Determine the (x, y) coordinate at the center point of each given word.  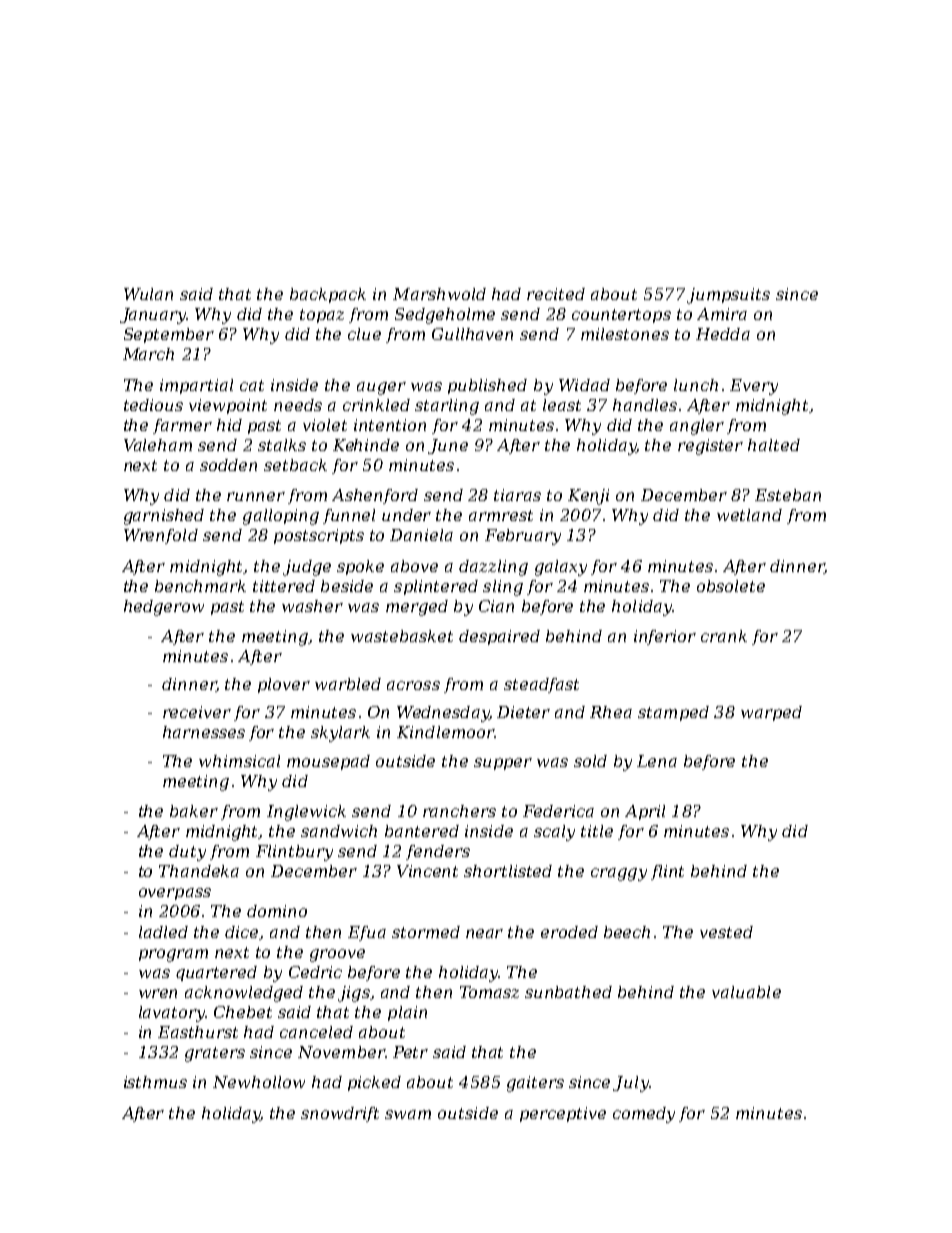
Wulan (148, 294)
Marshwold (439, 294)
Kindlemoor (445, 732)
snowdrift (340, 1114)
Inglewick (306, 813)
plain (407, 1013)
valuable (746, 992)
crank (724, 636)
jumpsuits (728, 296)
